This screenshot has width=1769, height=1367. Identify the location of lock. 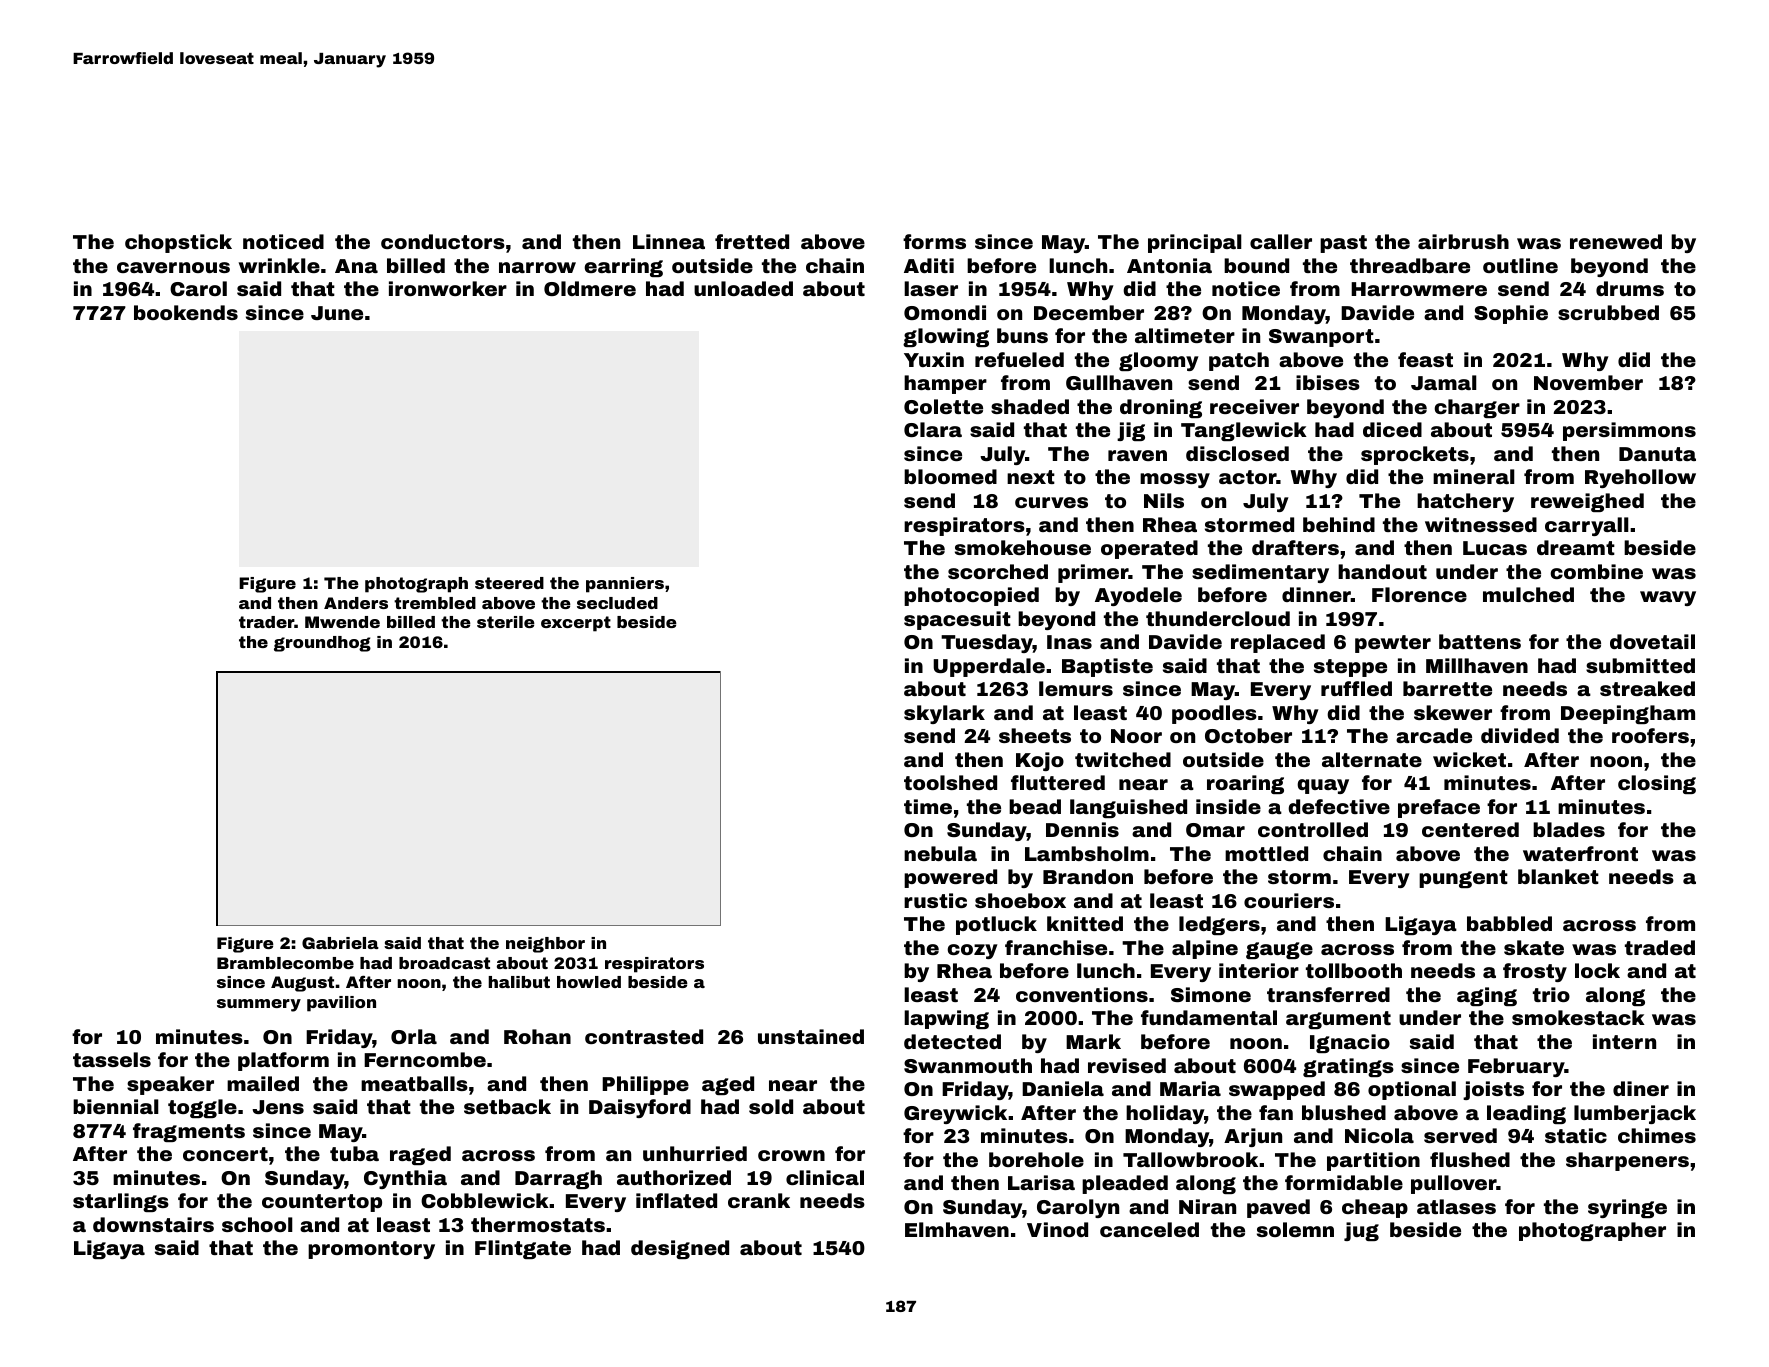
(1597, 970).
